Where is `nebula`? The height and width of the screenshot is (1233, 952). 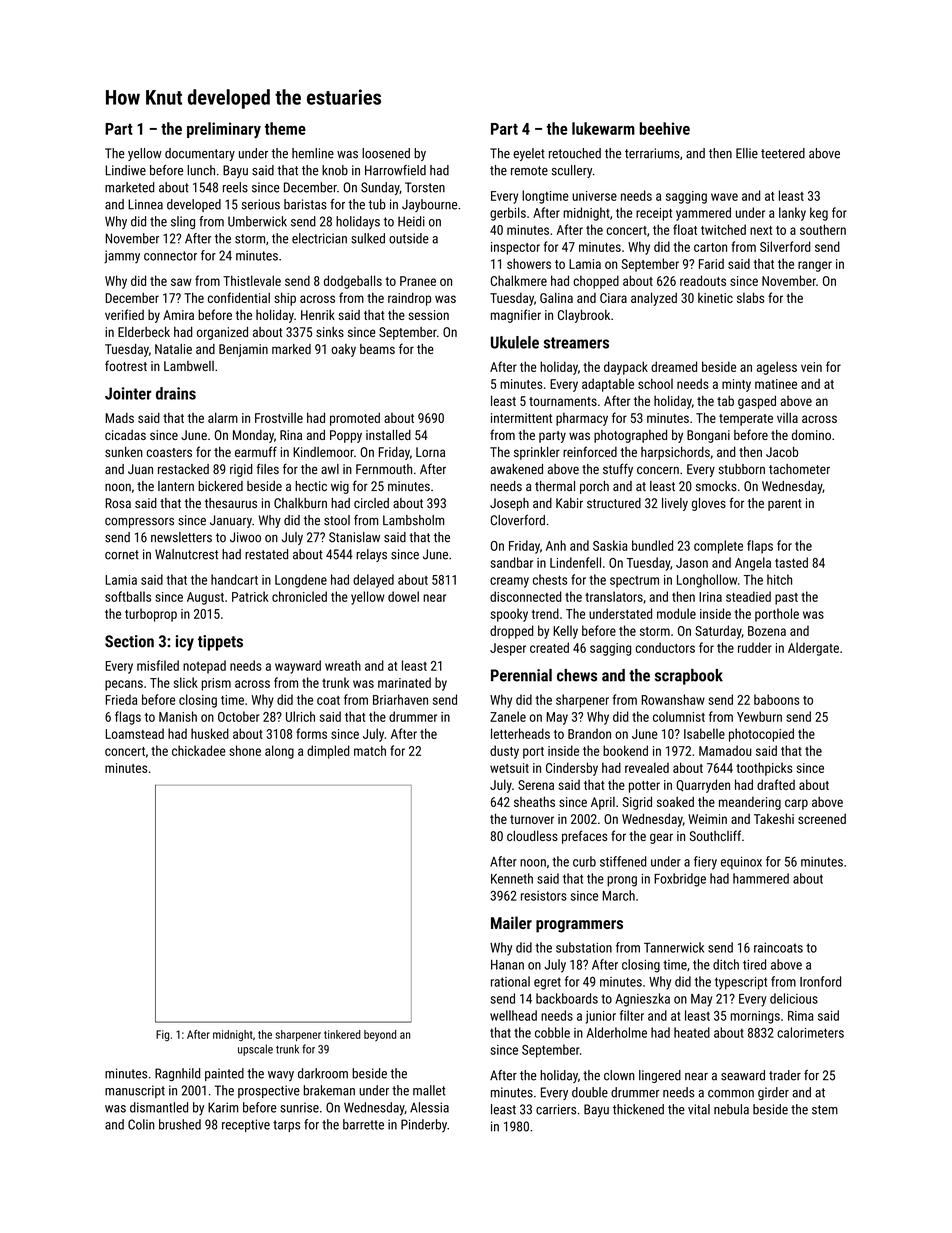 nebula is located at coordinates (731, 1109).
